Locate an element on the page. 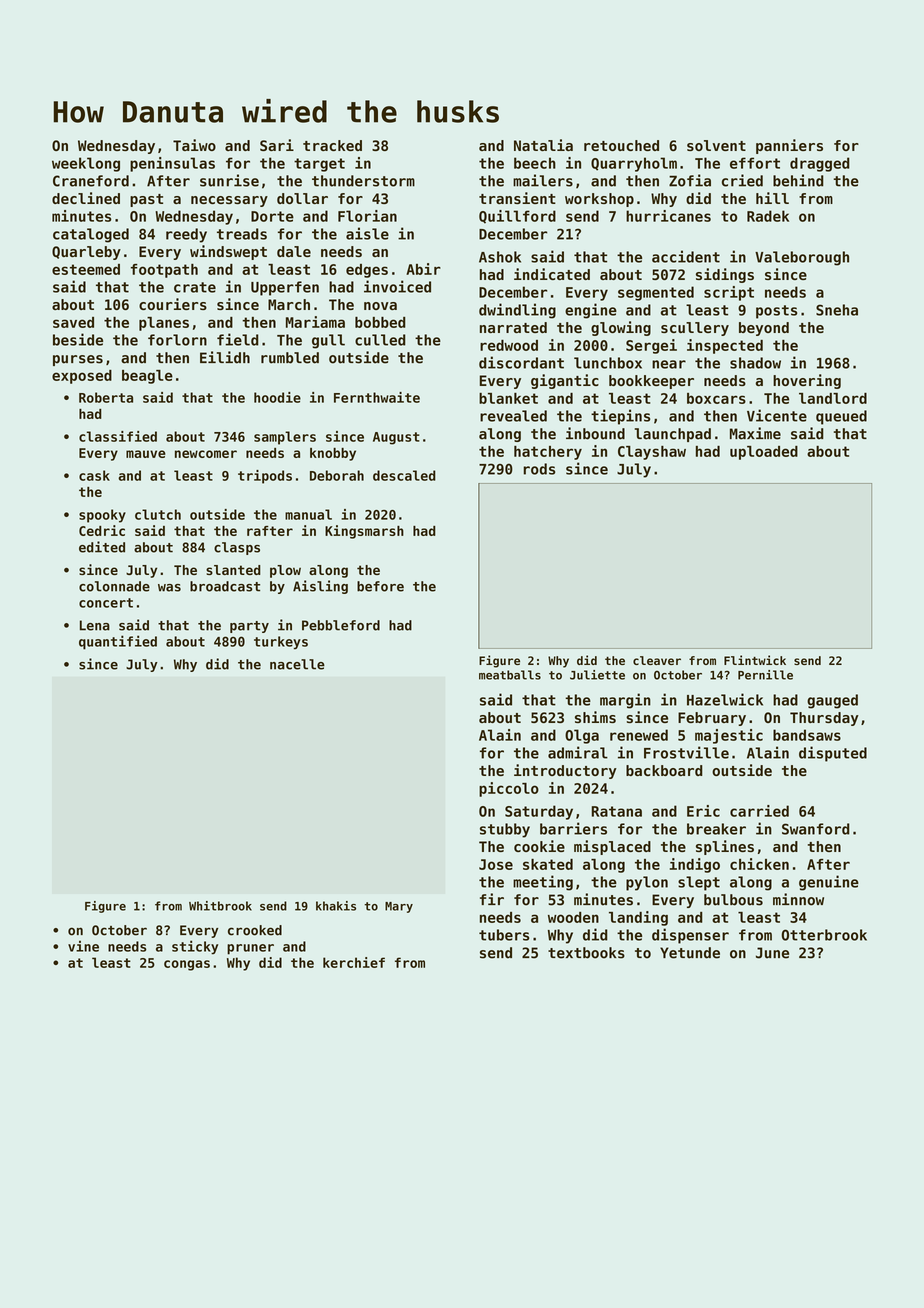 Image resolution: width=924 pixels, height=1308 pixels. congas is located at coordinates (187, 965).
